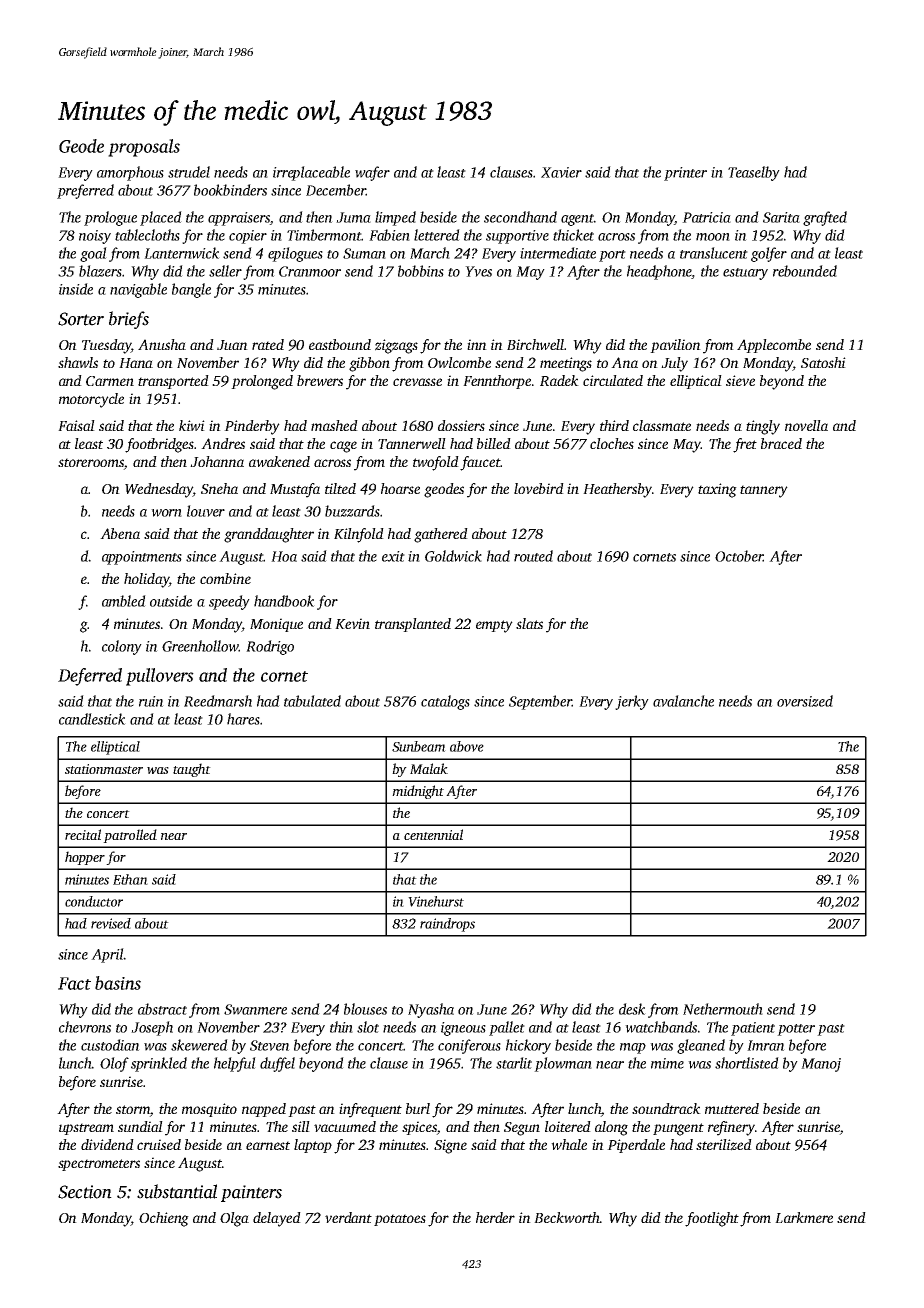 Image resolution: width=924 pixels, height=1308 pixels. Describe the element at coordinates (243, 719) in the image. I see `hares` at that location.
